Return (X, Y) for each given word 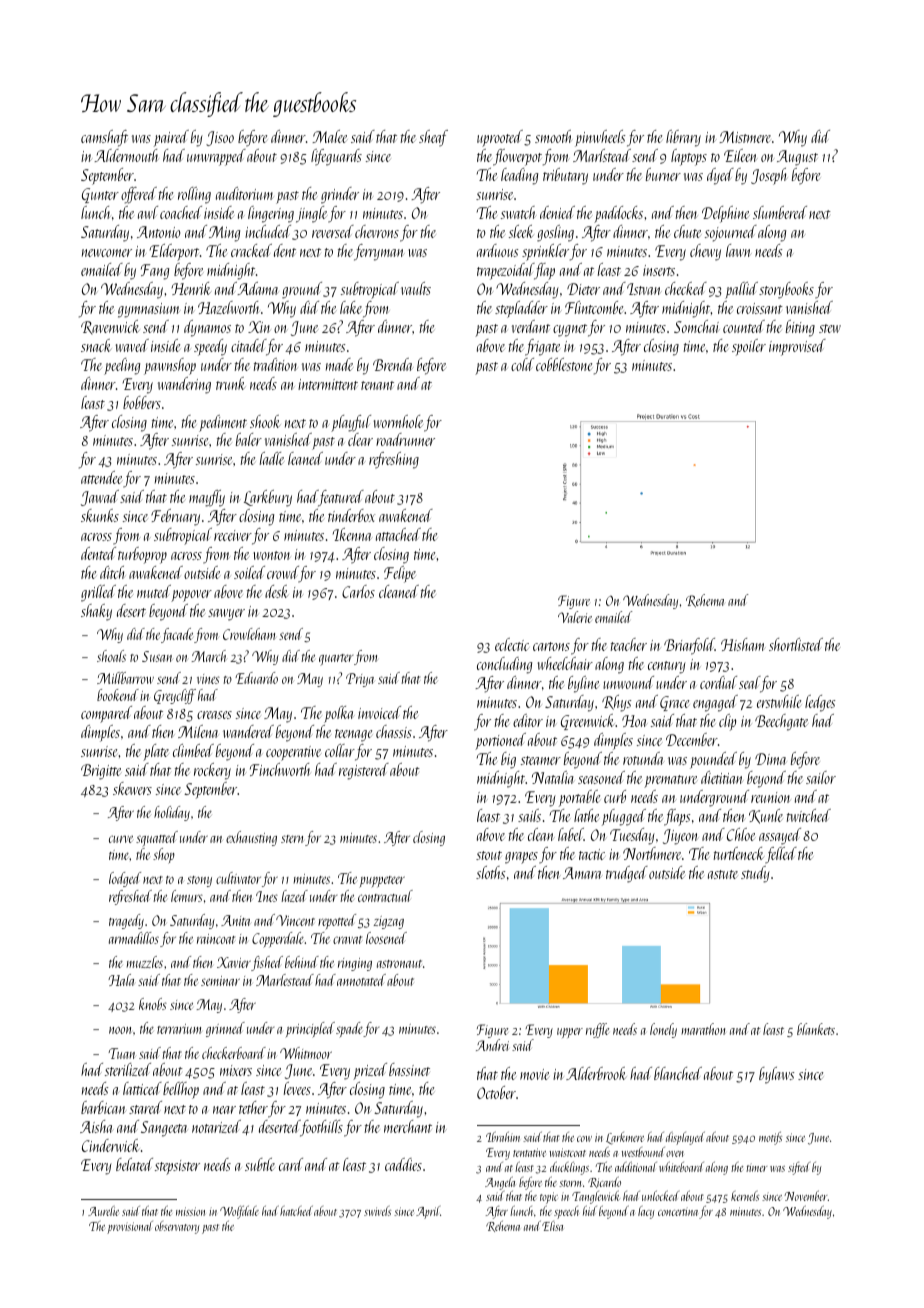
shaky (96, 612)
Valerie (575, 617)
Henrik (191, 288)
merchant (408, 1126)
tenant (377, 385)
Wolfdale (239, 1212)
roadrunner (405, 439)
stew (830, 328)
